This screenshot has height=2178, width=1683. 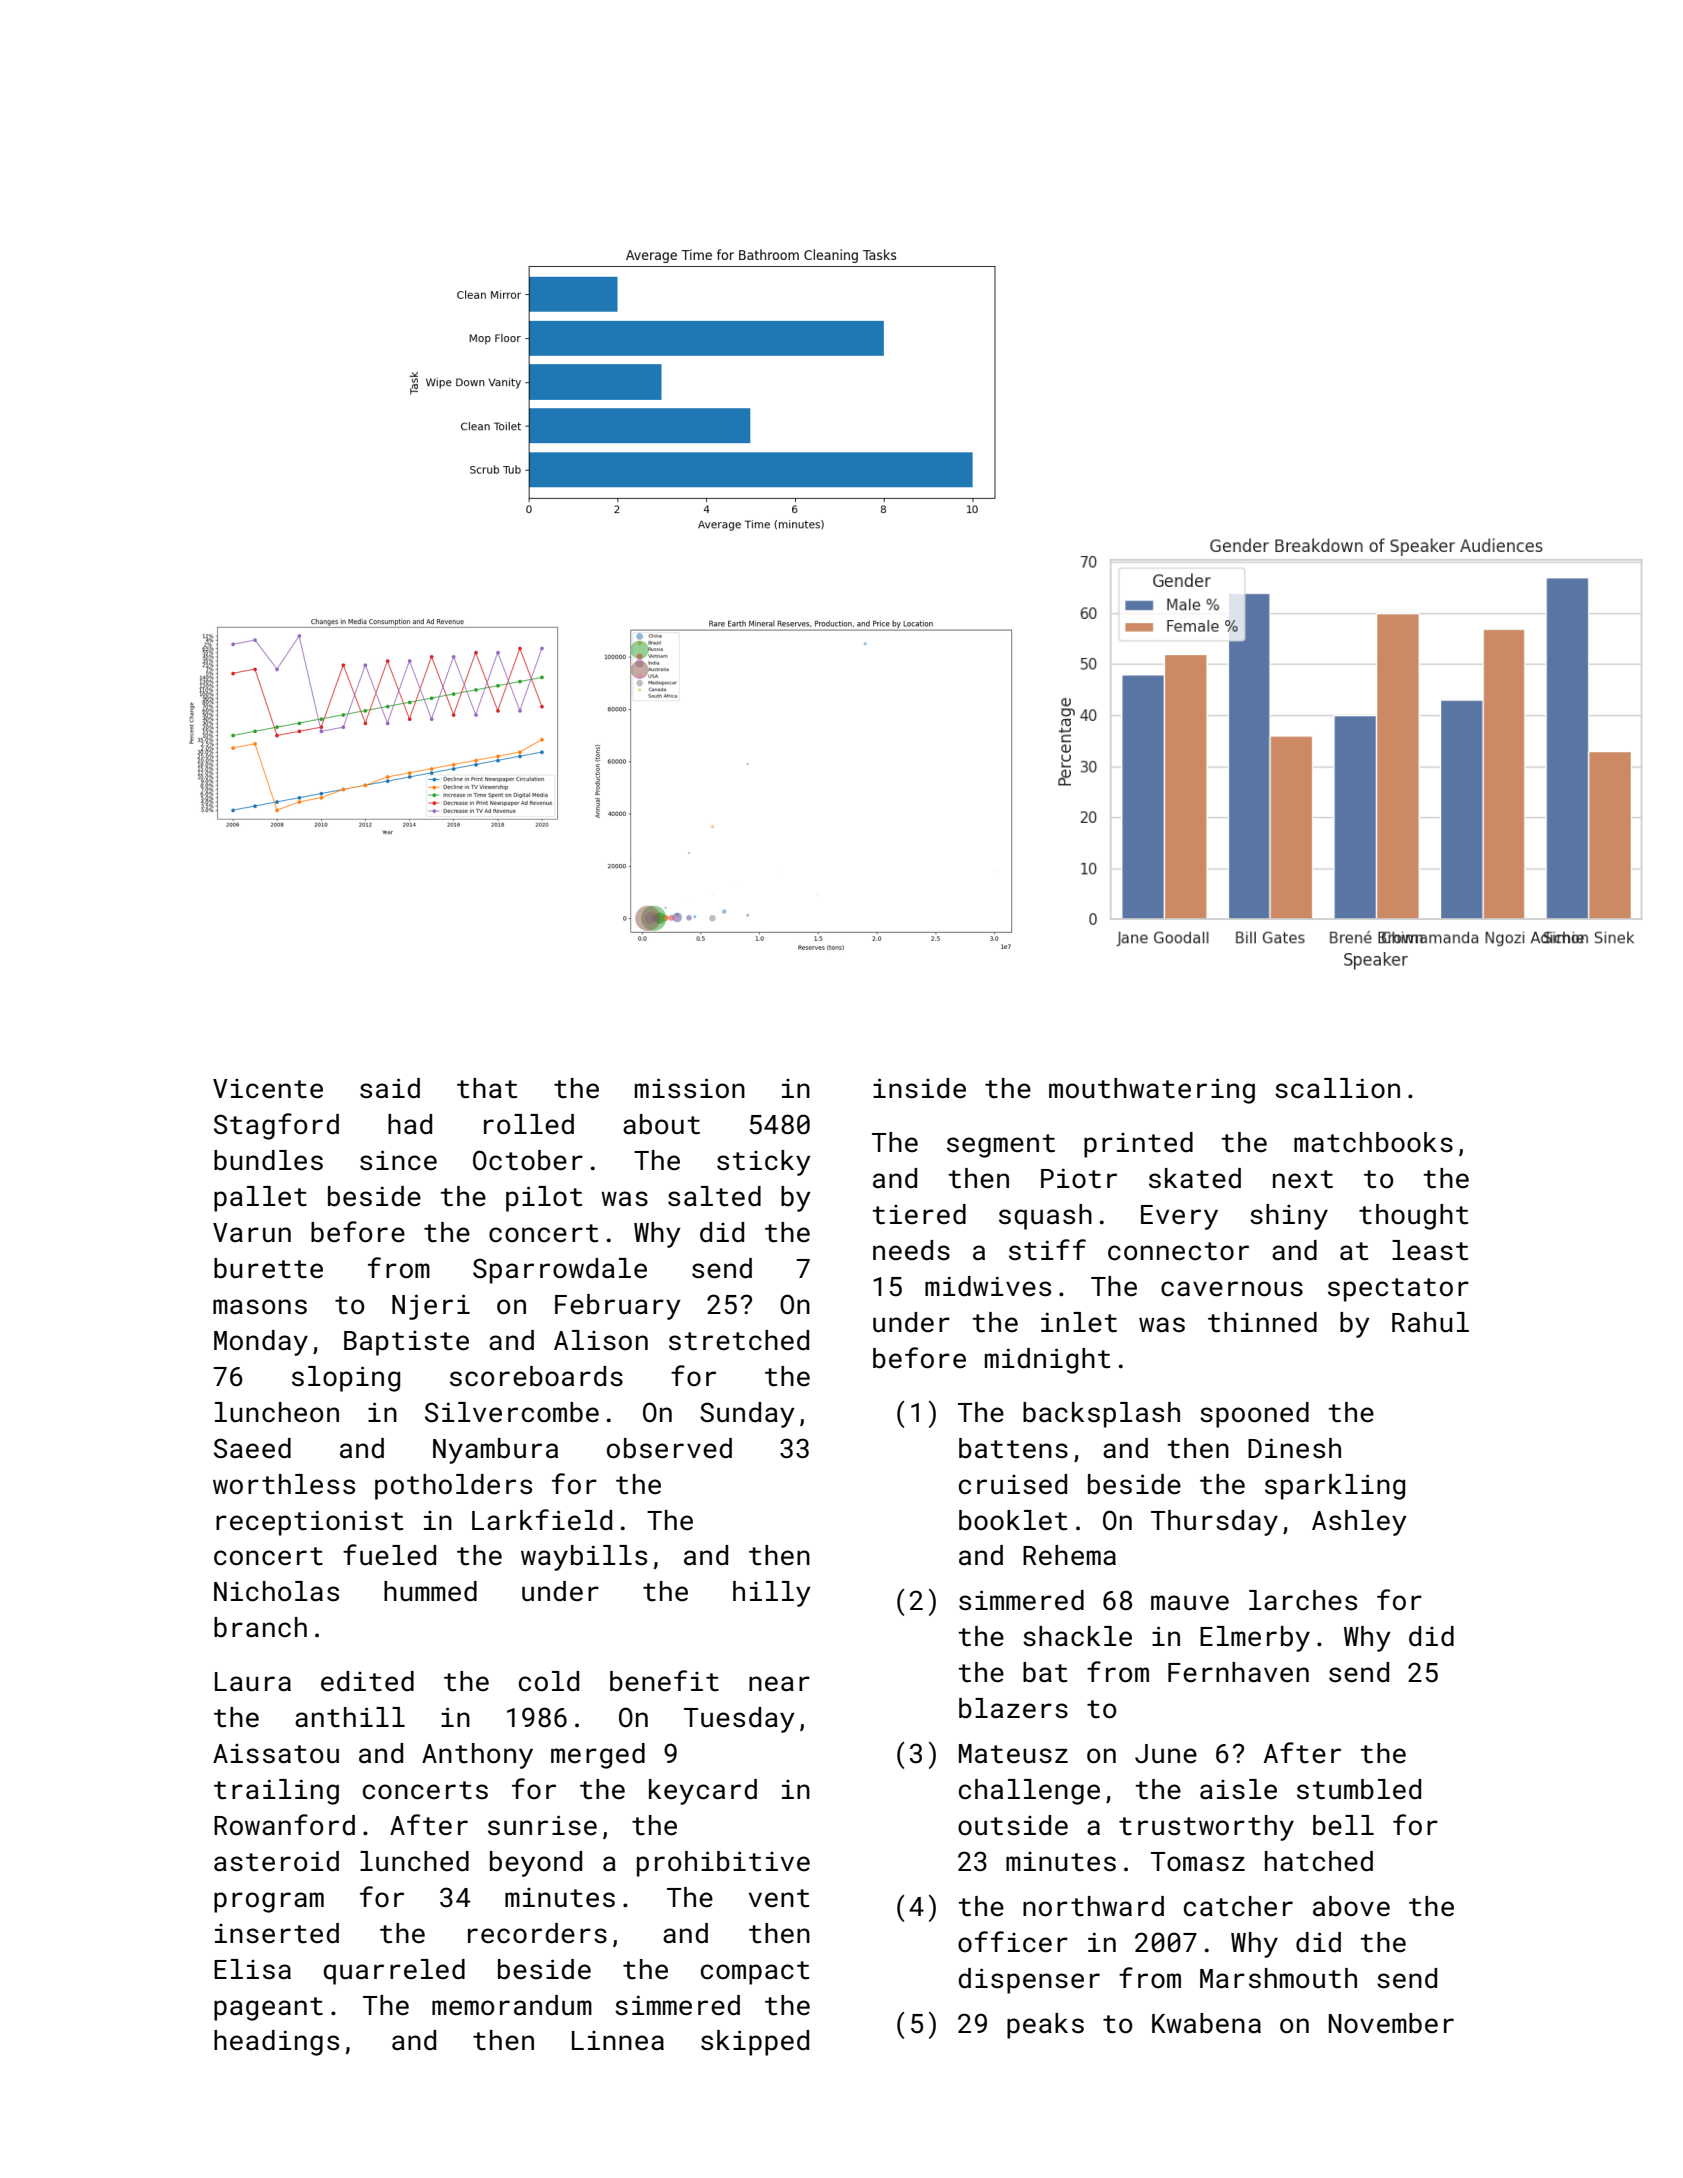 I want to click on Linnea, so click(x=618, y=2041).
